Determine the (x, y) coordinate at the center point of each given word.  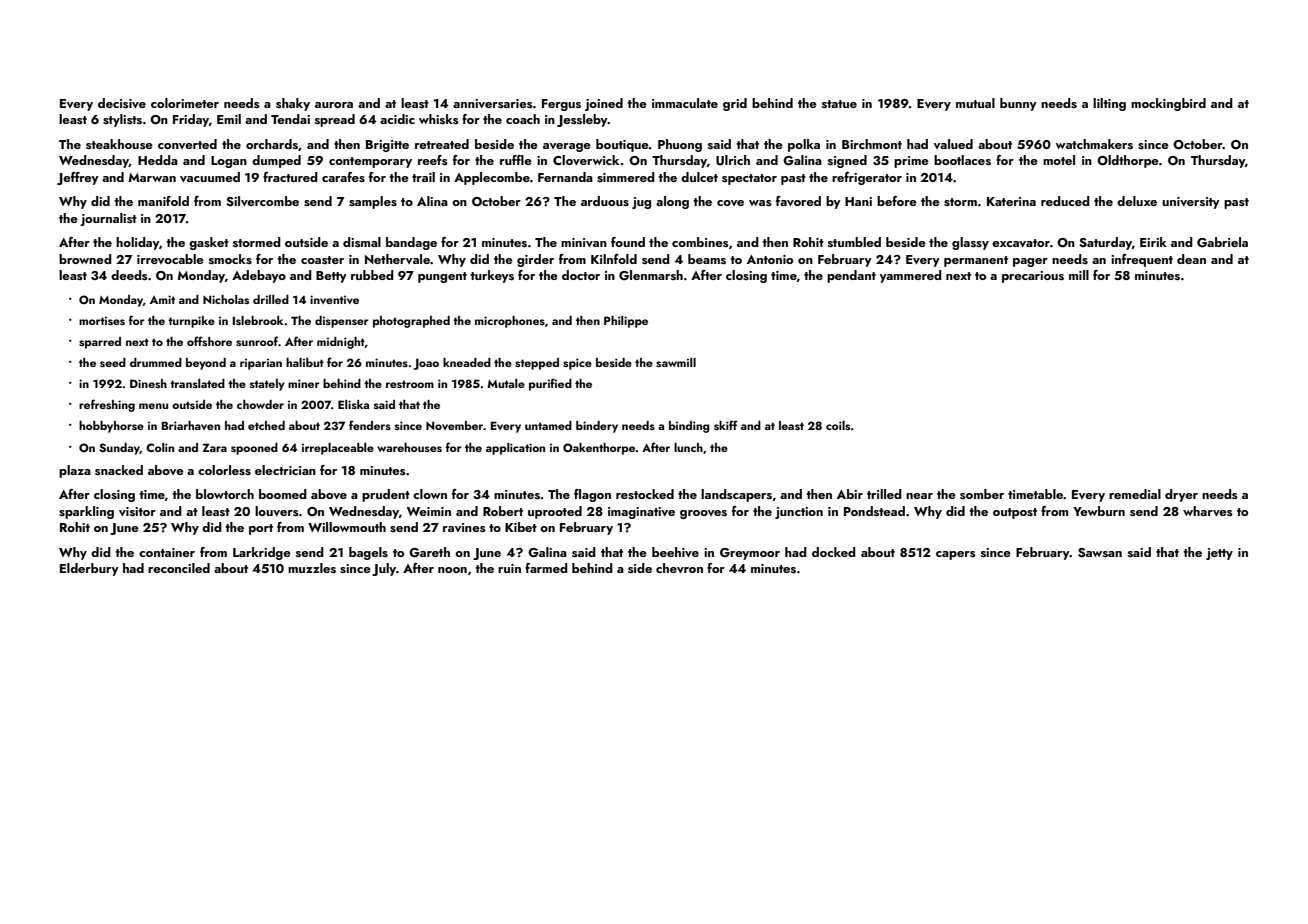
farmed (546, 568)
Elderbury (89, 569)
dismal (362, 242)
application (515, 449)
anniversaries (493, 103)
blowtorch (225, 494)
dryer (1181, 495)
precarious (1033, 277)
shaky (293, 104)
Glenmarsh (651, 275)
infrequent (1142, 260)
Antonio (770, 259)
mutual (975, 103)
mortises (102, 320)
